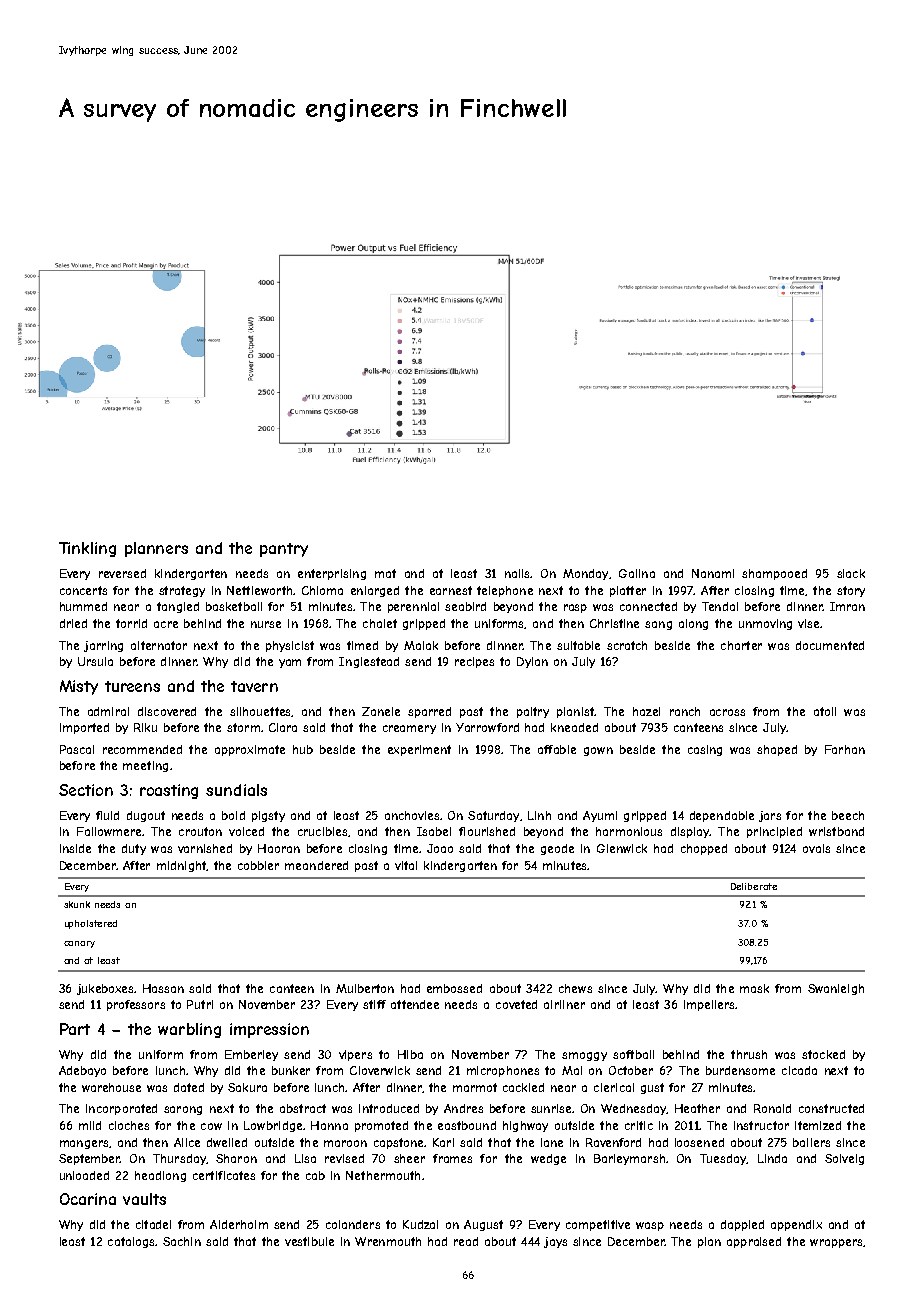  I want to click on Kudzai, so click(420, 1224).
